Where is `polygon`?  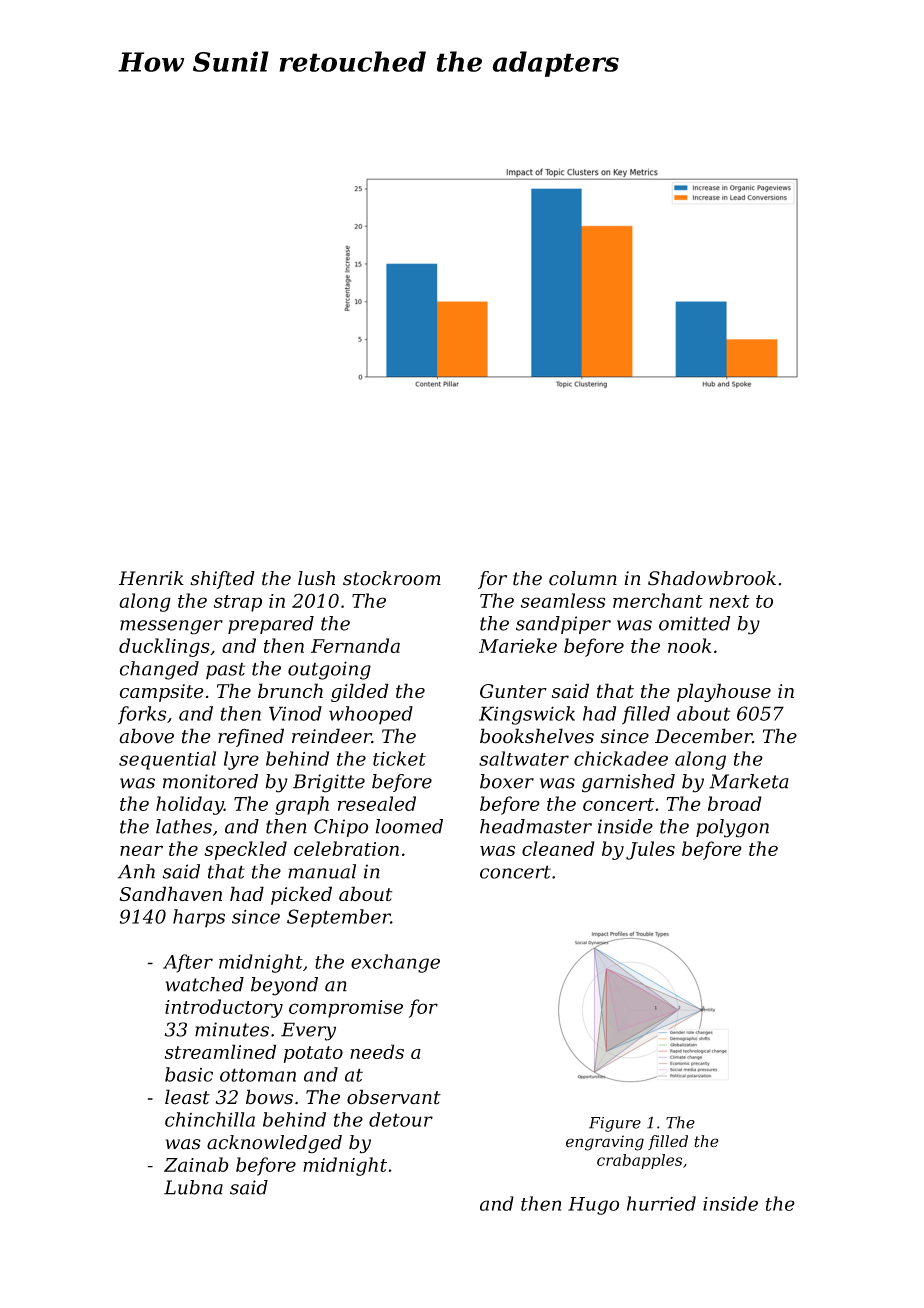 polygon is located at coordinates (732, 828).
